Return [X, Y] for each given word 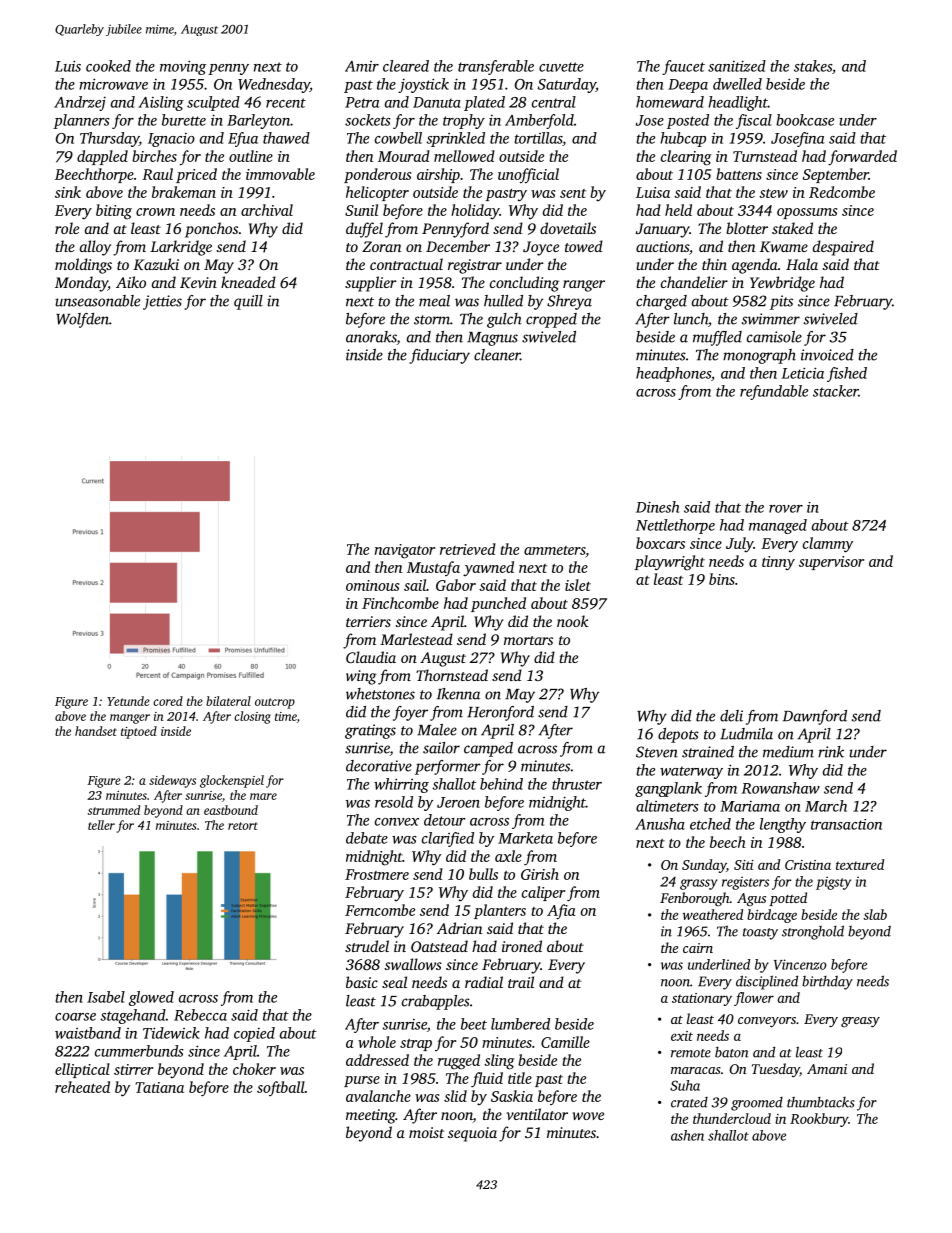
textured [860, 864]
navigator [405, 551]
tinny [778, 563]
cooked [108, 66]
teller [101, 825]
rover [786, 509]
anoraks [371, 338]
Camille [565, 1042]
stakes [813, 66]
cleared [406, 66]
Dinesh [657, 507]
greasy [860, 1022]
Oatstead [439, 946]
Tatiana [159, 1087]
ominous [372, 585]
